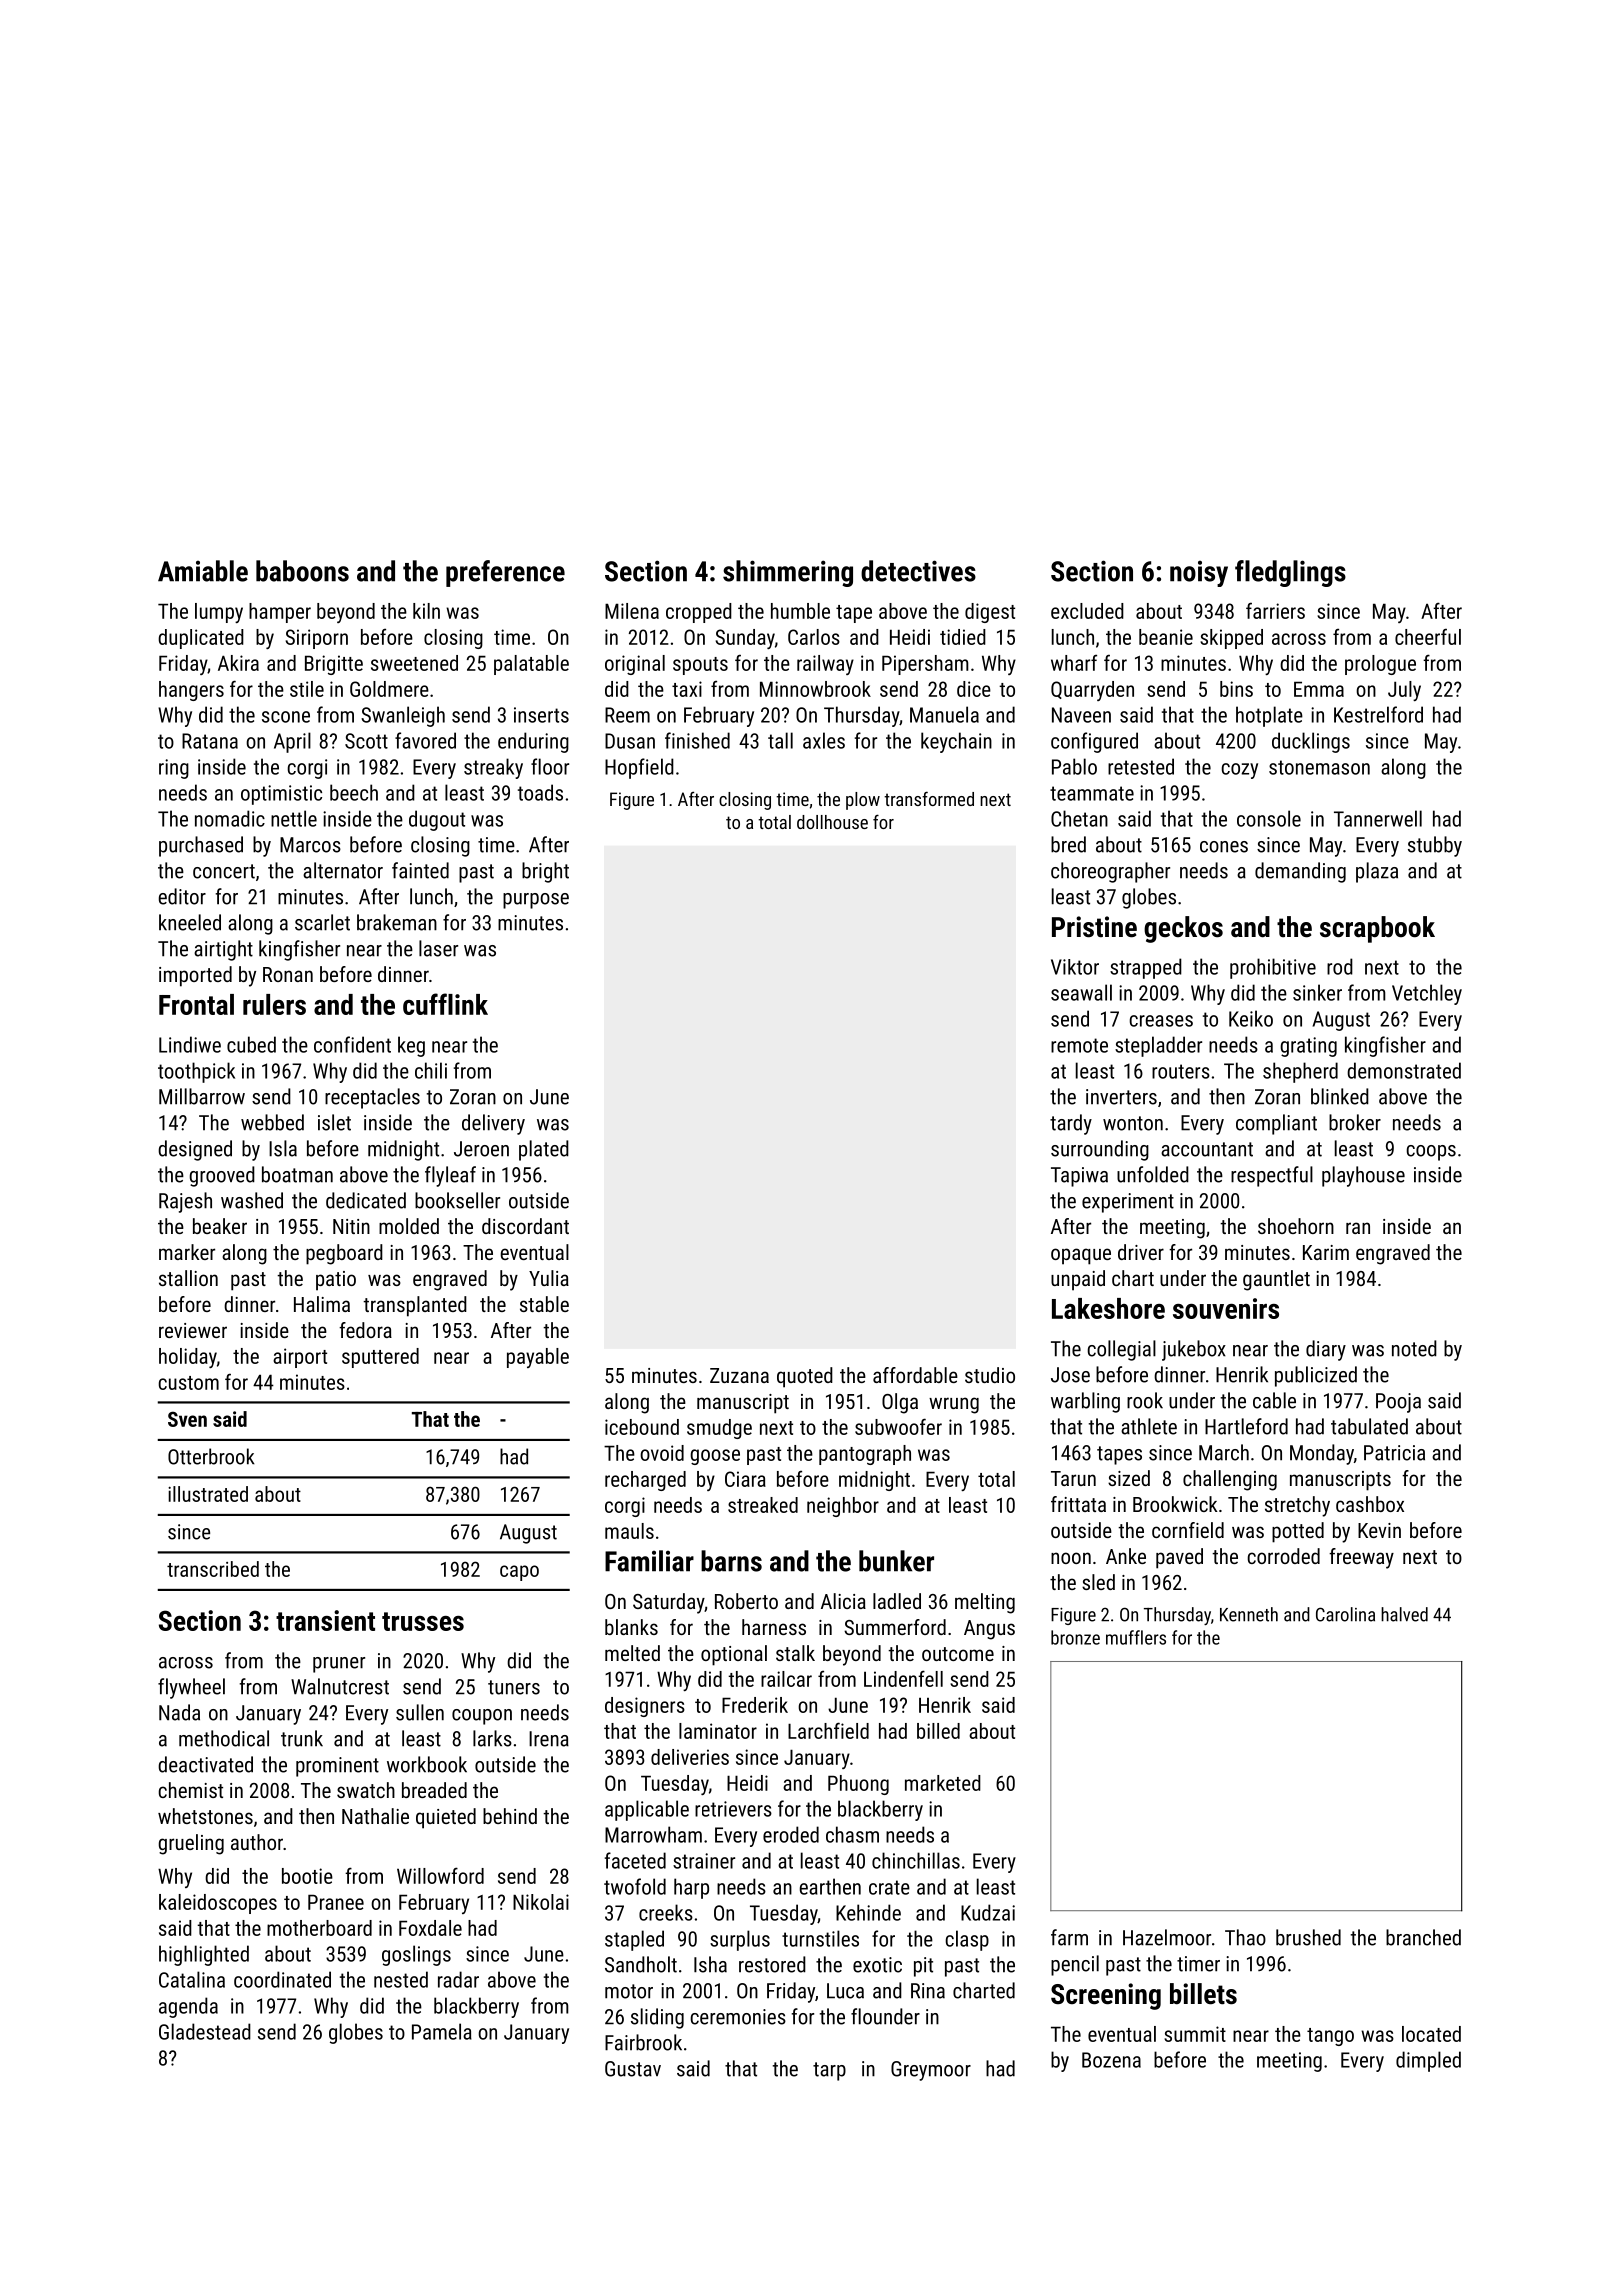  I want to click on Larchfield, so click(828, 1730).
